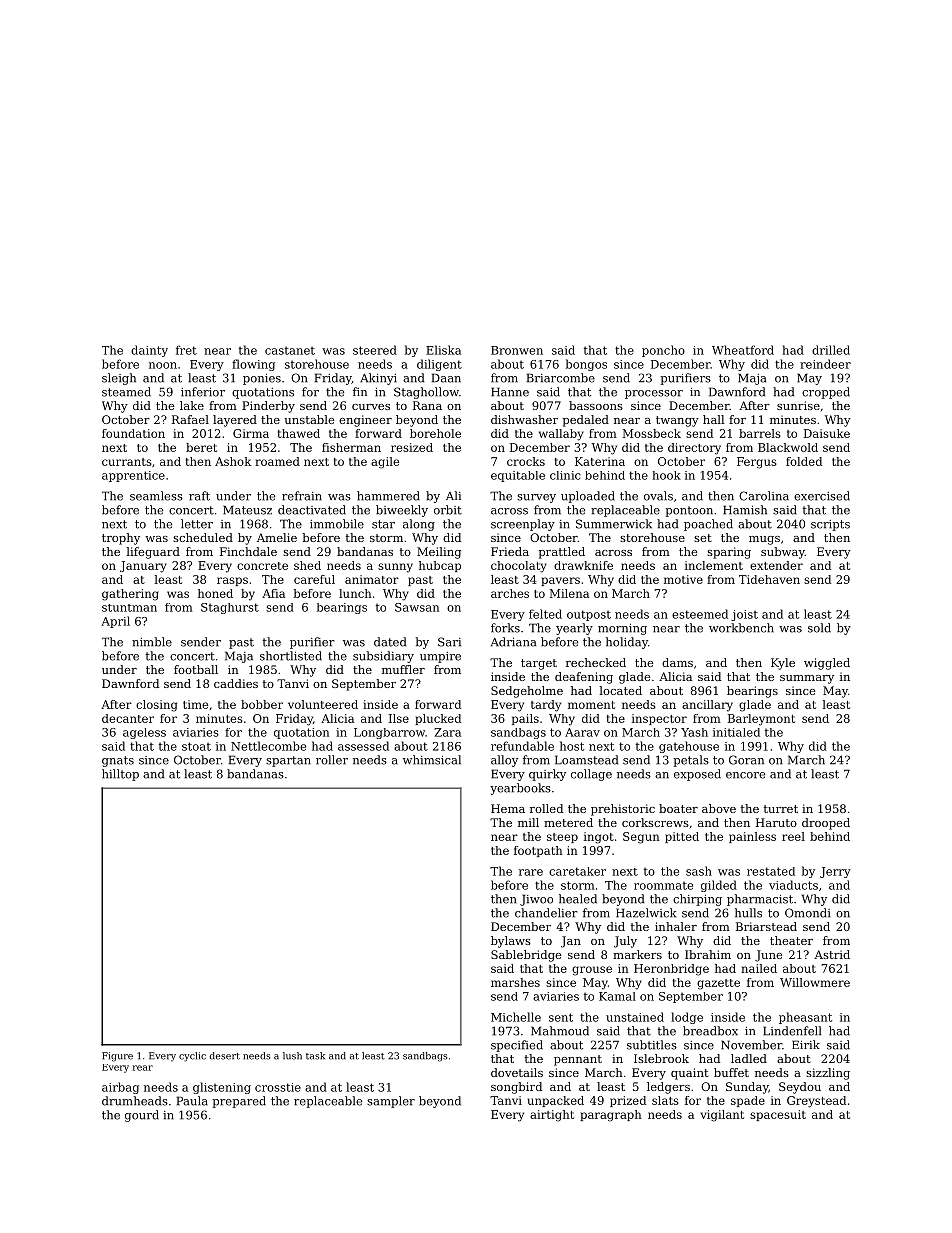 This screenshot has height=1233, width=952. I want to click on steamed, so click(126, 392).
